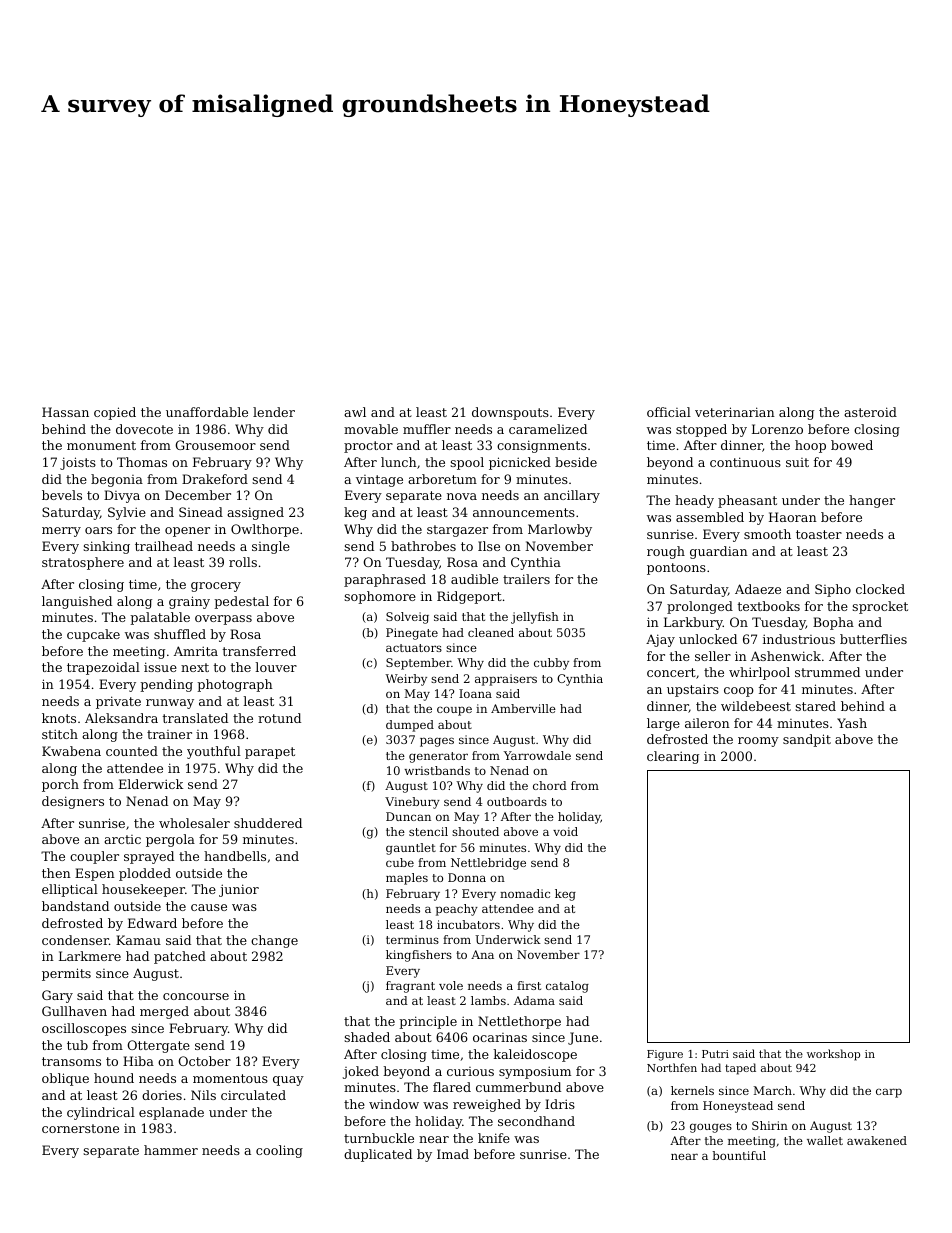 The image size is (952, 1233). I want to click on chord, so click(550, 785).
